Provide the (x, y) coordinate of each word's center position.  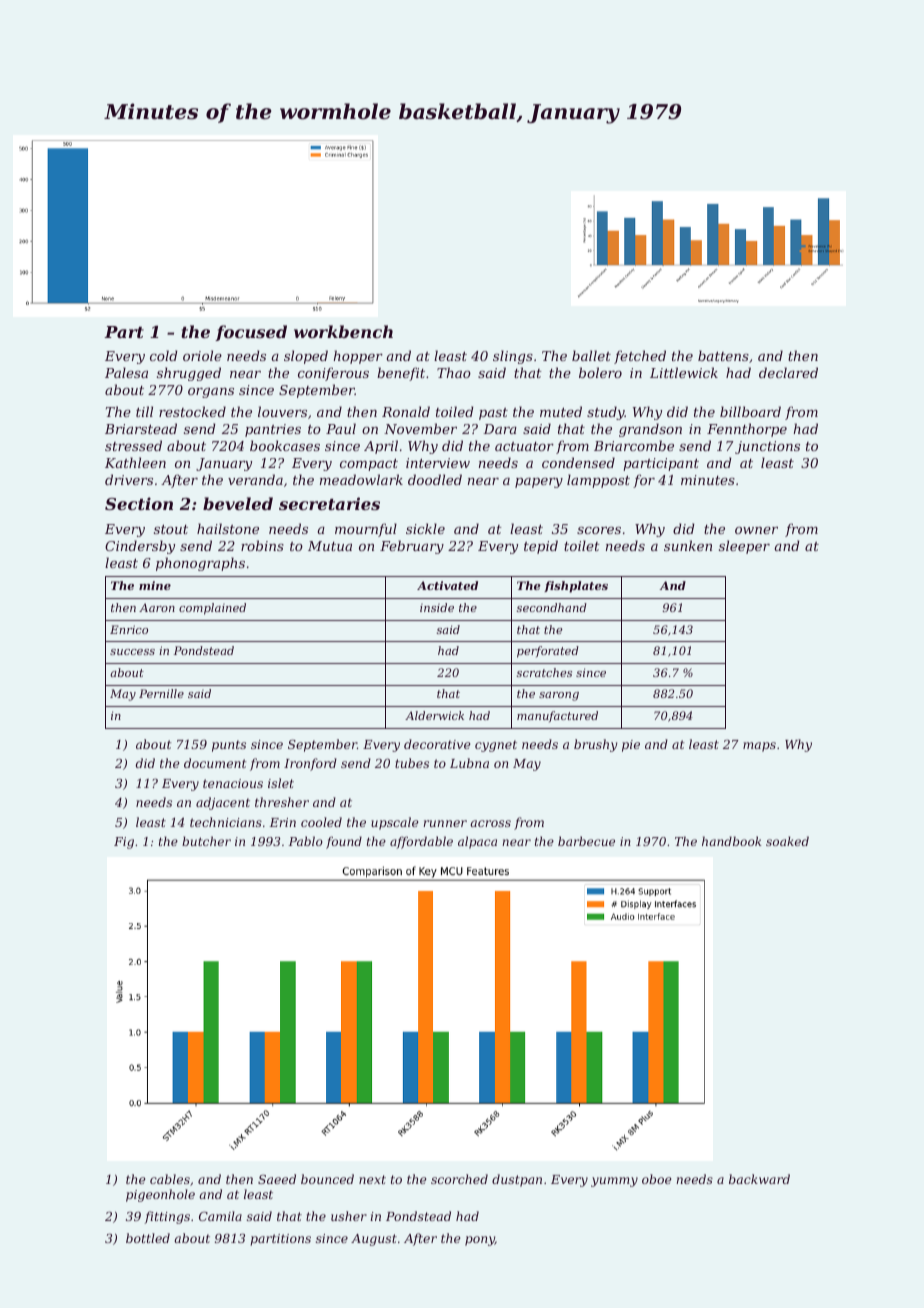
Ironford (310, 764)
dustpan (517, 1180)
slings (513, 357)
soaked (787, 841)
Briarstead (141, 428)
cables (170, 1179)
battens (723, 355)
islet (281, 783)
